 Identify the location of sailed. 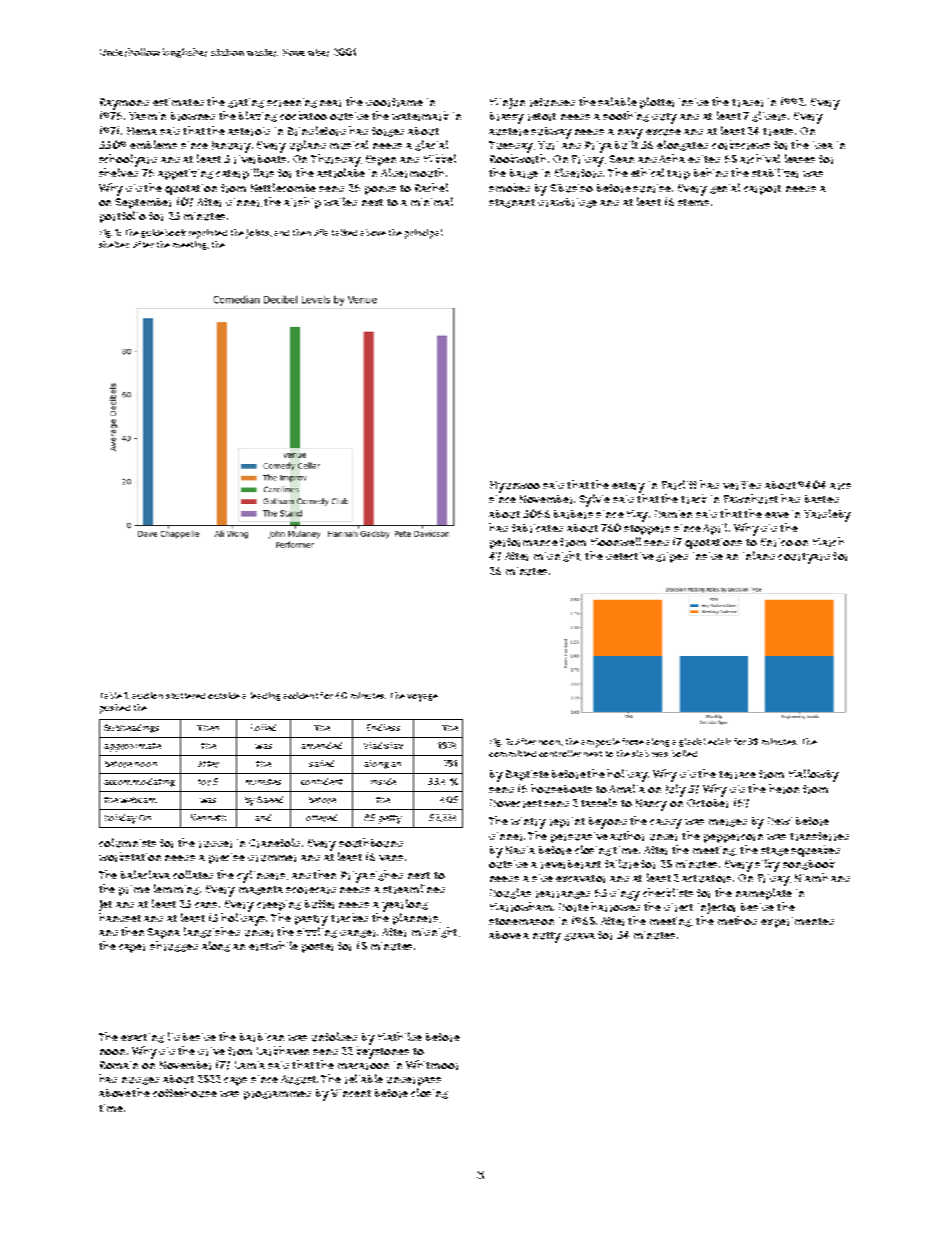
(321, 763).
